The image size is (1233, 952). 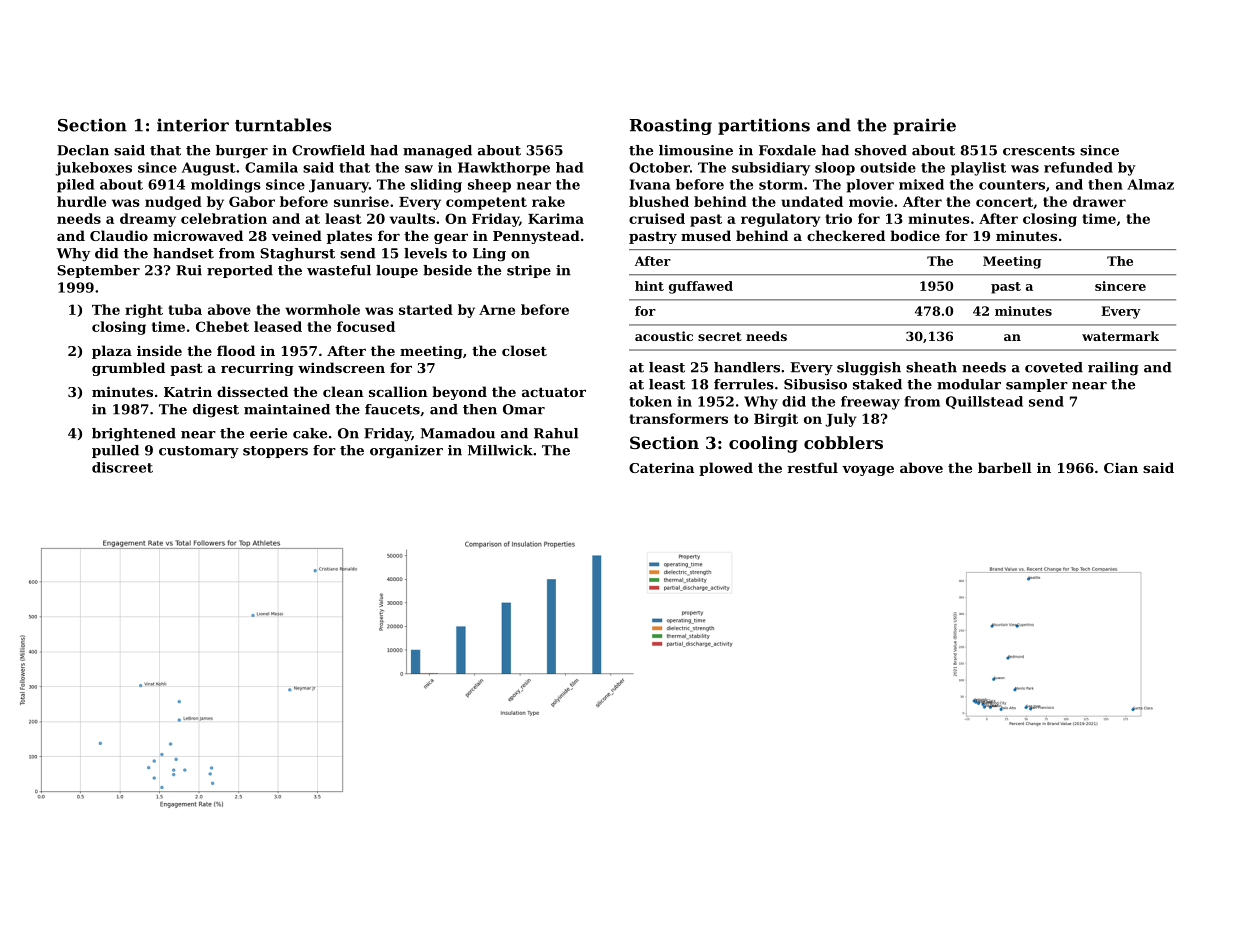 What do you see at coordinates (497, 310) in the image?
I see `Arne` at bounding box center [497, 310].
